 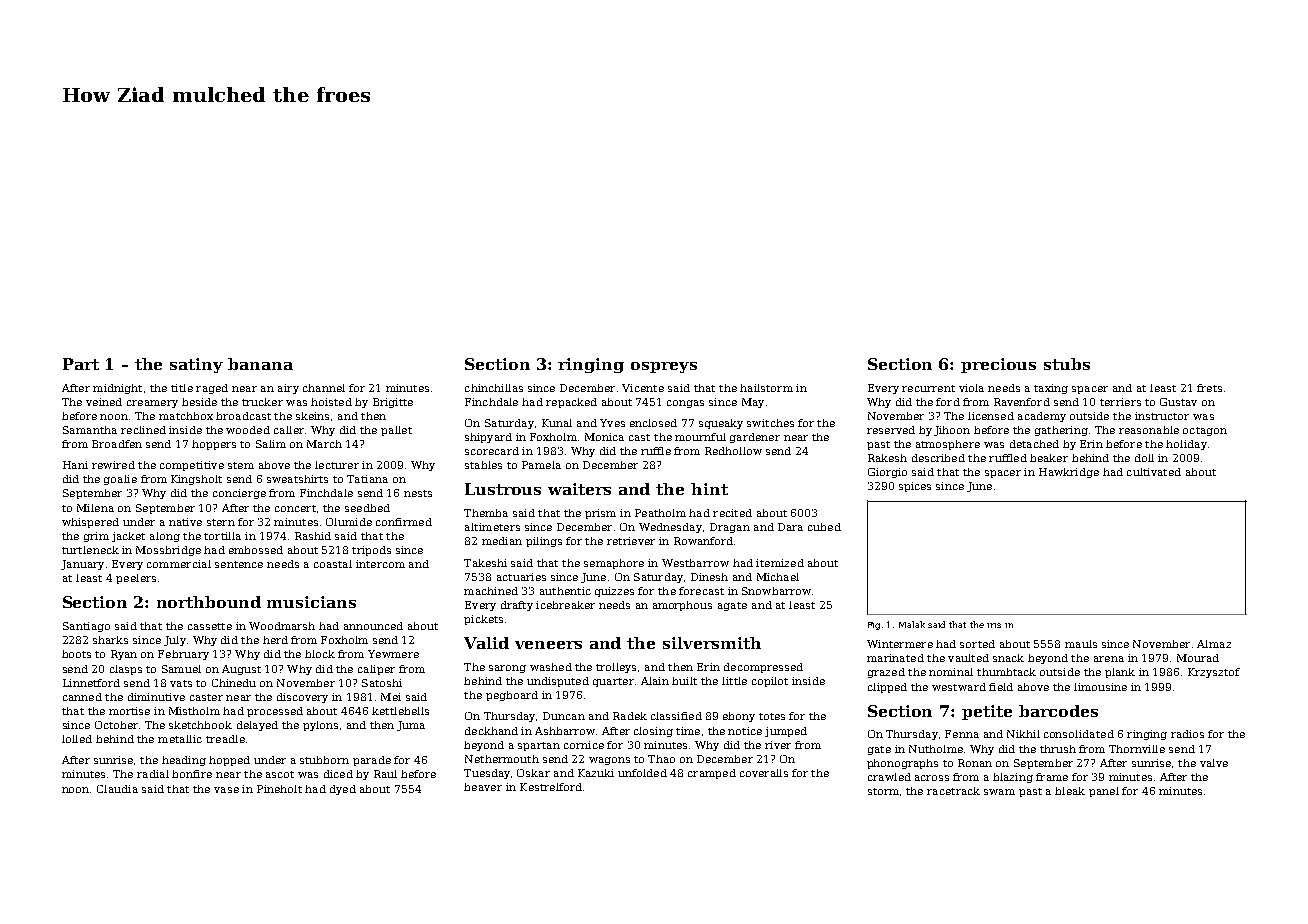 What do you see at coordinates (824, 527) in the document?
I see `cubed` at bounding box center [824, 527].
